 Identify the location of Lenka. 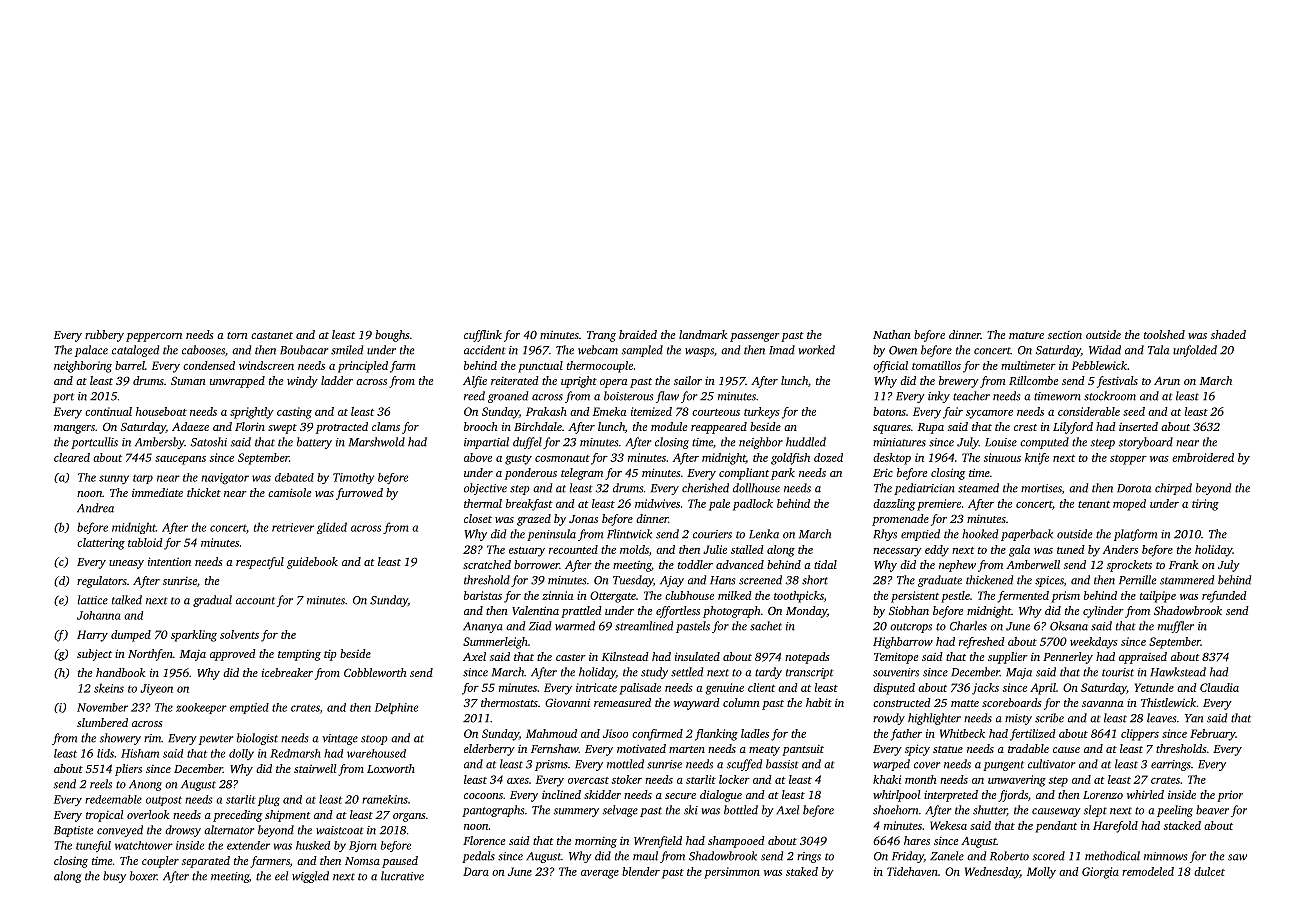
(764, 534).
